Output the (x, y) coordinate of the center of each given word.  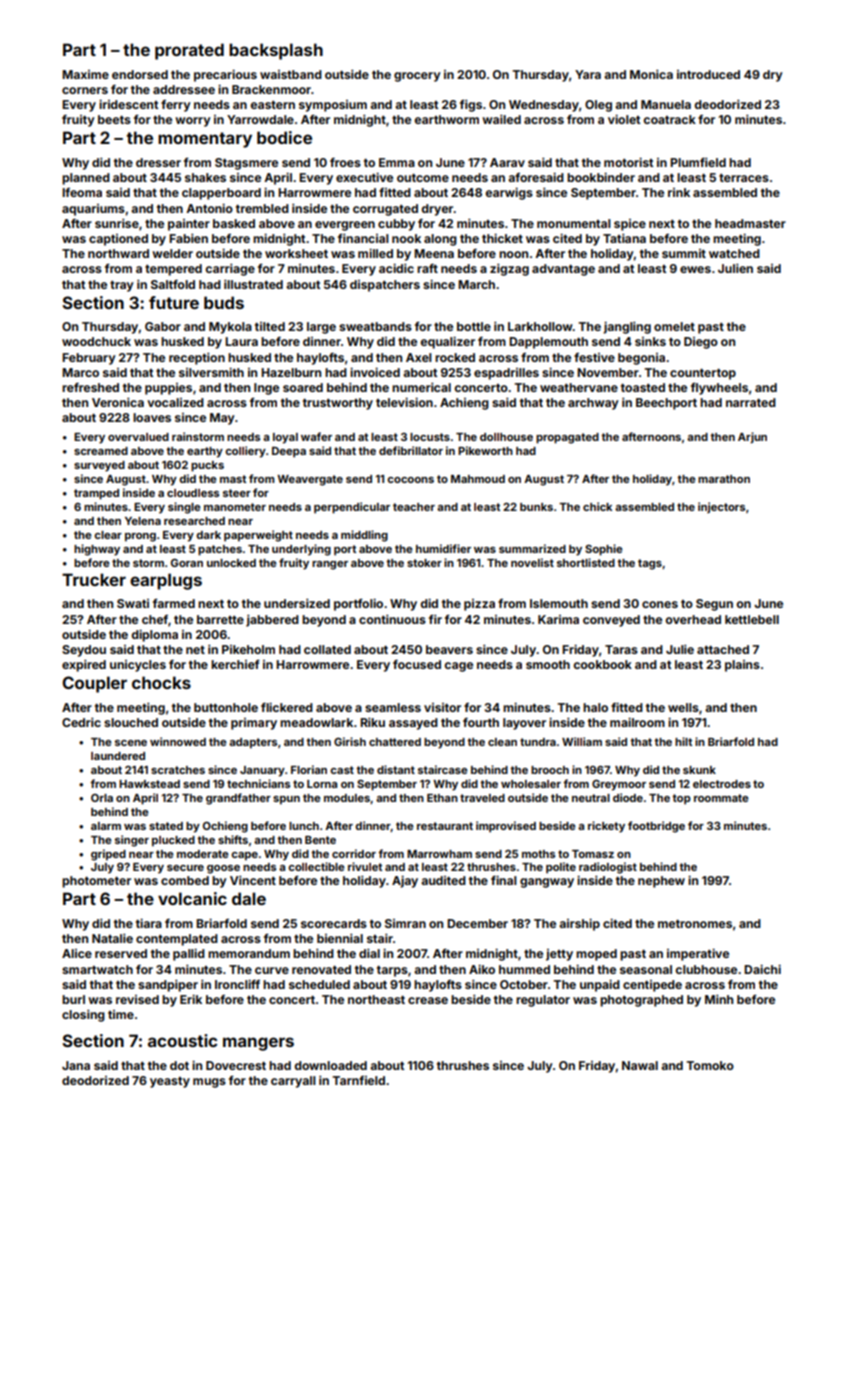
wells (683, 707)
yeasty (170, 1082)
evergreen (345, 226)
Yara (588, 74)
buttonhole (226, 707)
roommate (721, 798)
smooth (548, 664)
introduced (708, 74)
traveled (482, 798)
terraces (744, 178)
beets (114, 119)
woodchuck (96, 341)
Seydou (84, 651)
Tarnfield (358, 1080)
